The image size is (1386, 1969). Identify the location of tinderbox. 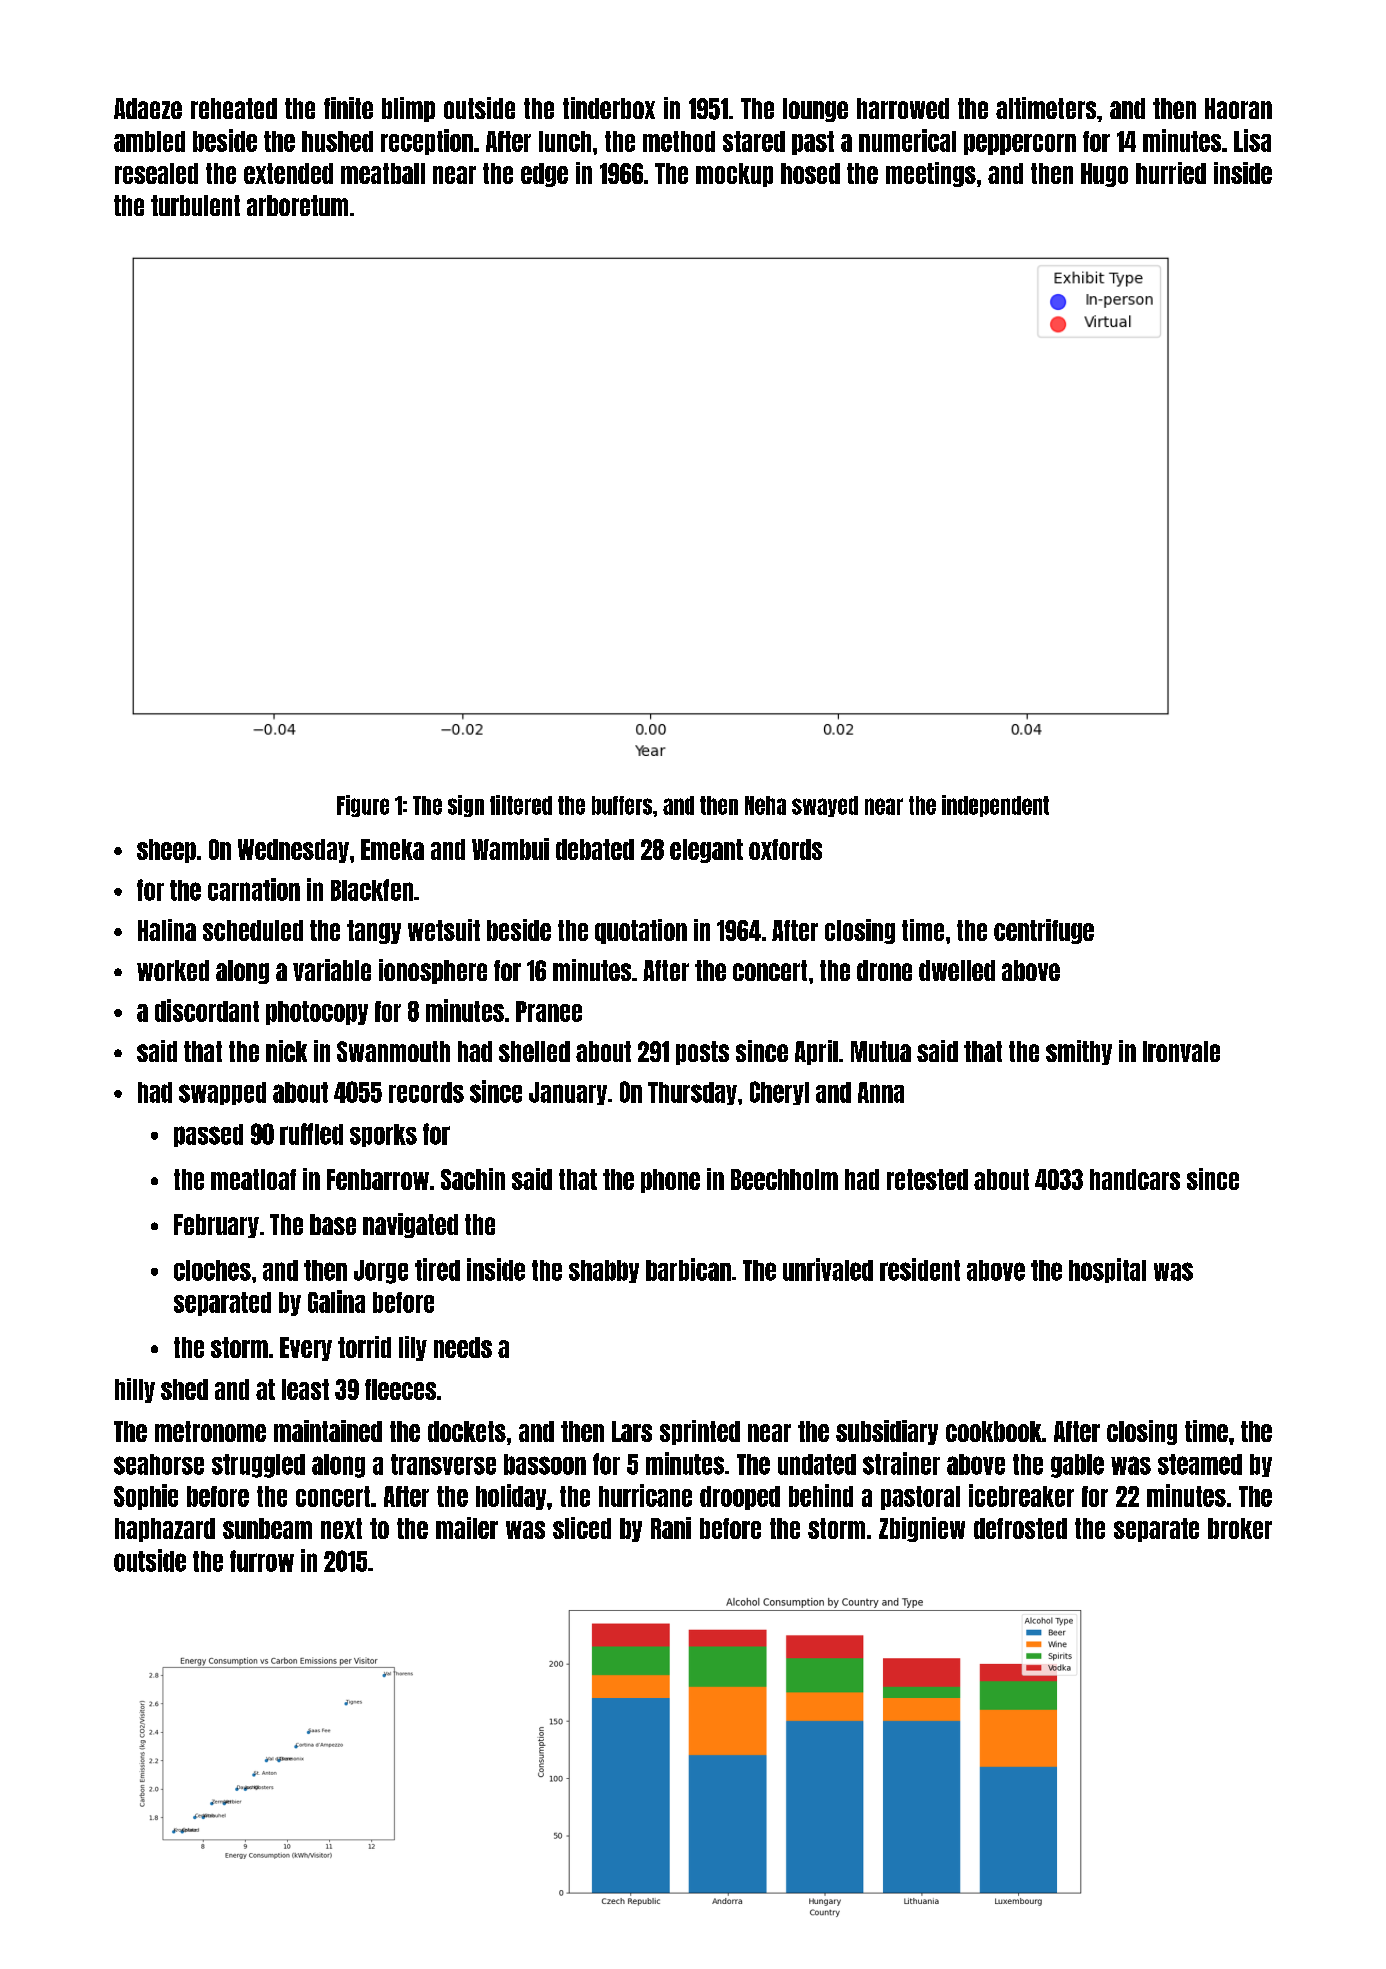
(609, 108).
